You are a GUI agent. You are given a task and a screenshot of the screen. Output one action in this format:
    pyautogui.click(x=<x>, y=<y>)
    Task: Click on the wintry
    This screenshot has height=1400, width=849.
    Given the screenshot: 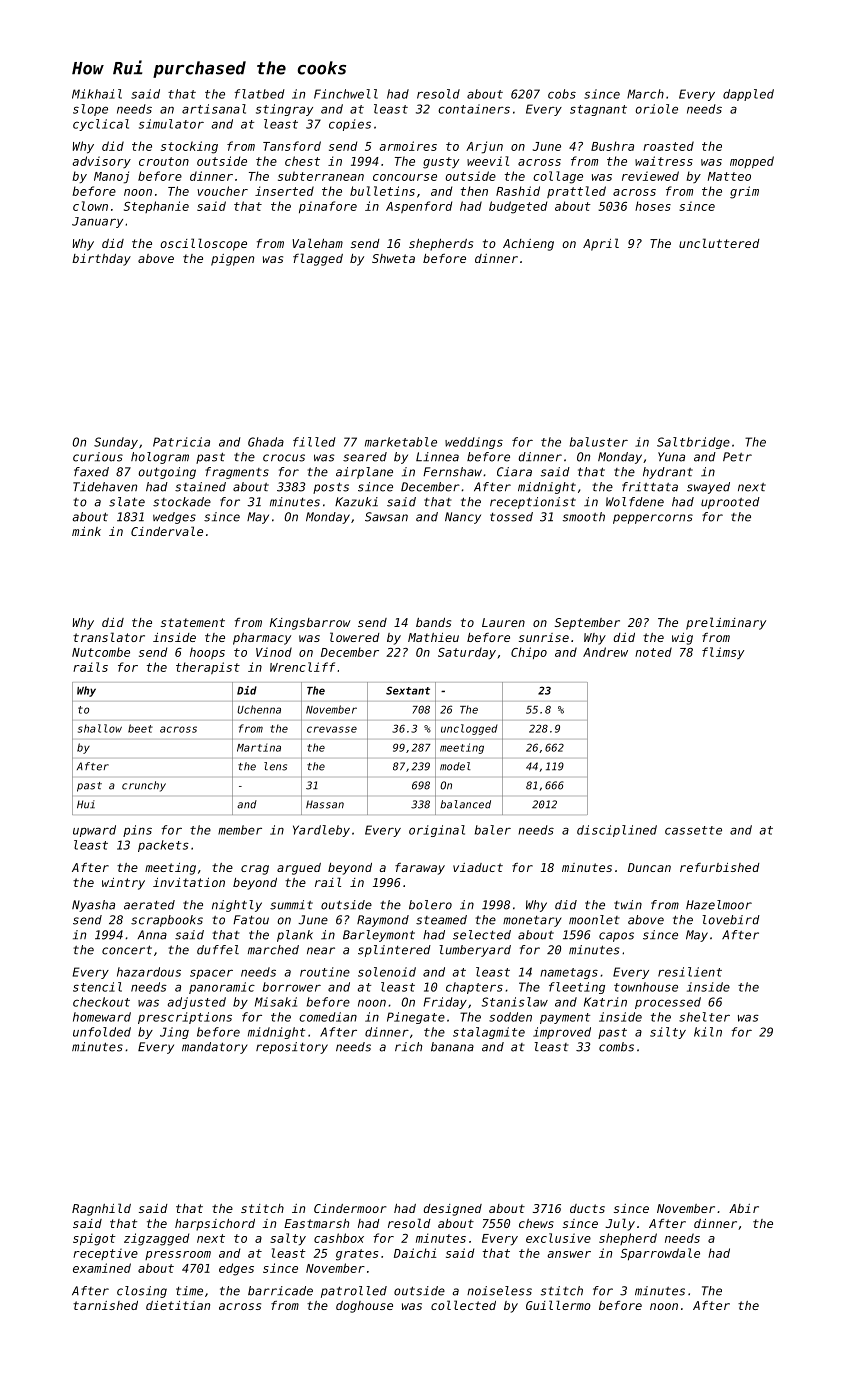 What is the action you would take?
    pyautogui.click(x=123, y=884)
